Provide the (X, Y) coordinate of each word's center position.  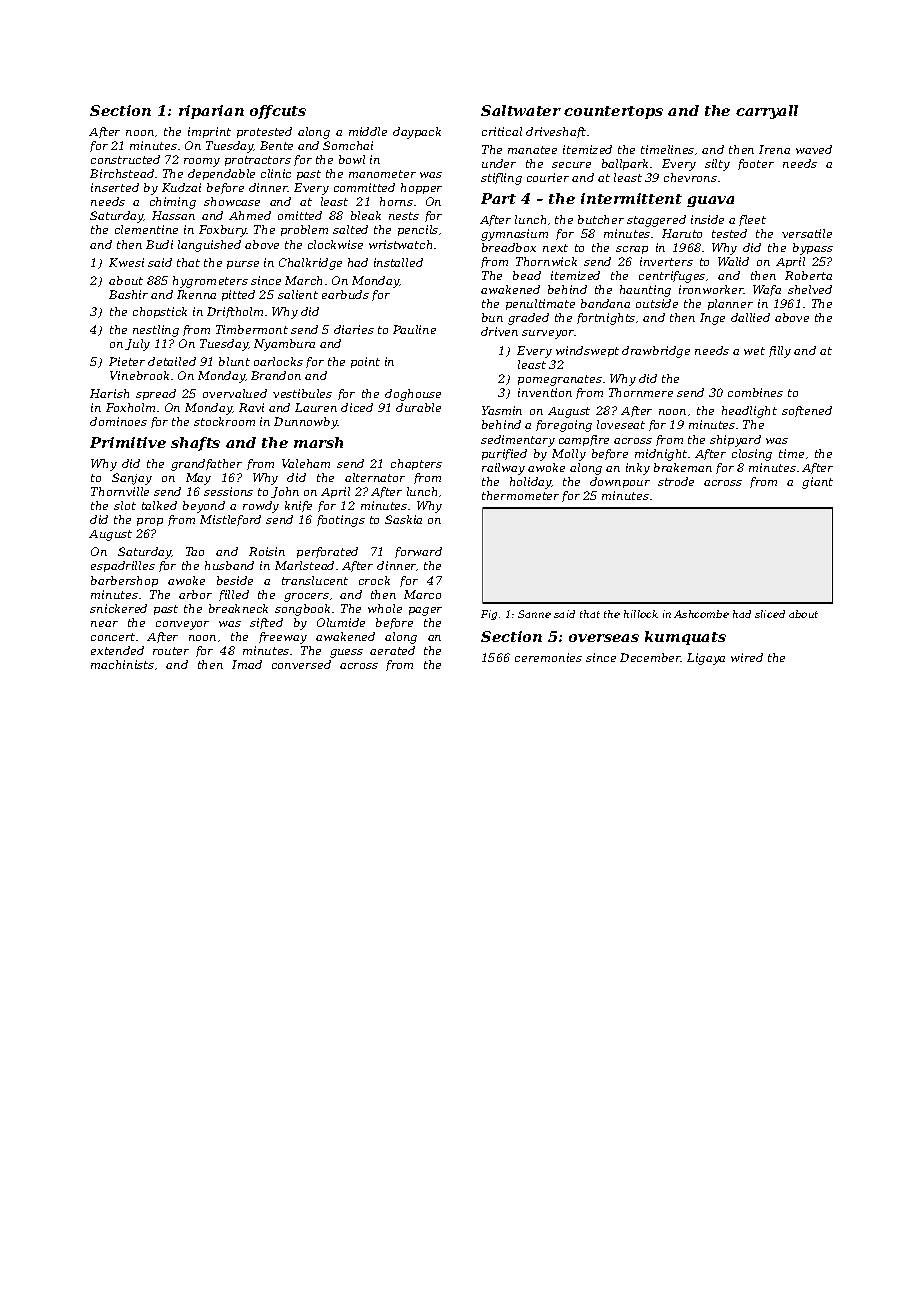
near (104, 624)
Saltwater (521, 110)
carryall (767, 112)
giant (817, 483)
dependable (221, 174)
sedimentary (518, 441)
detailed (172, 361)
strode (676, 481)
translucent (315, 580)
